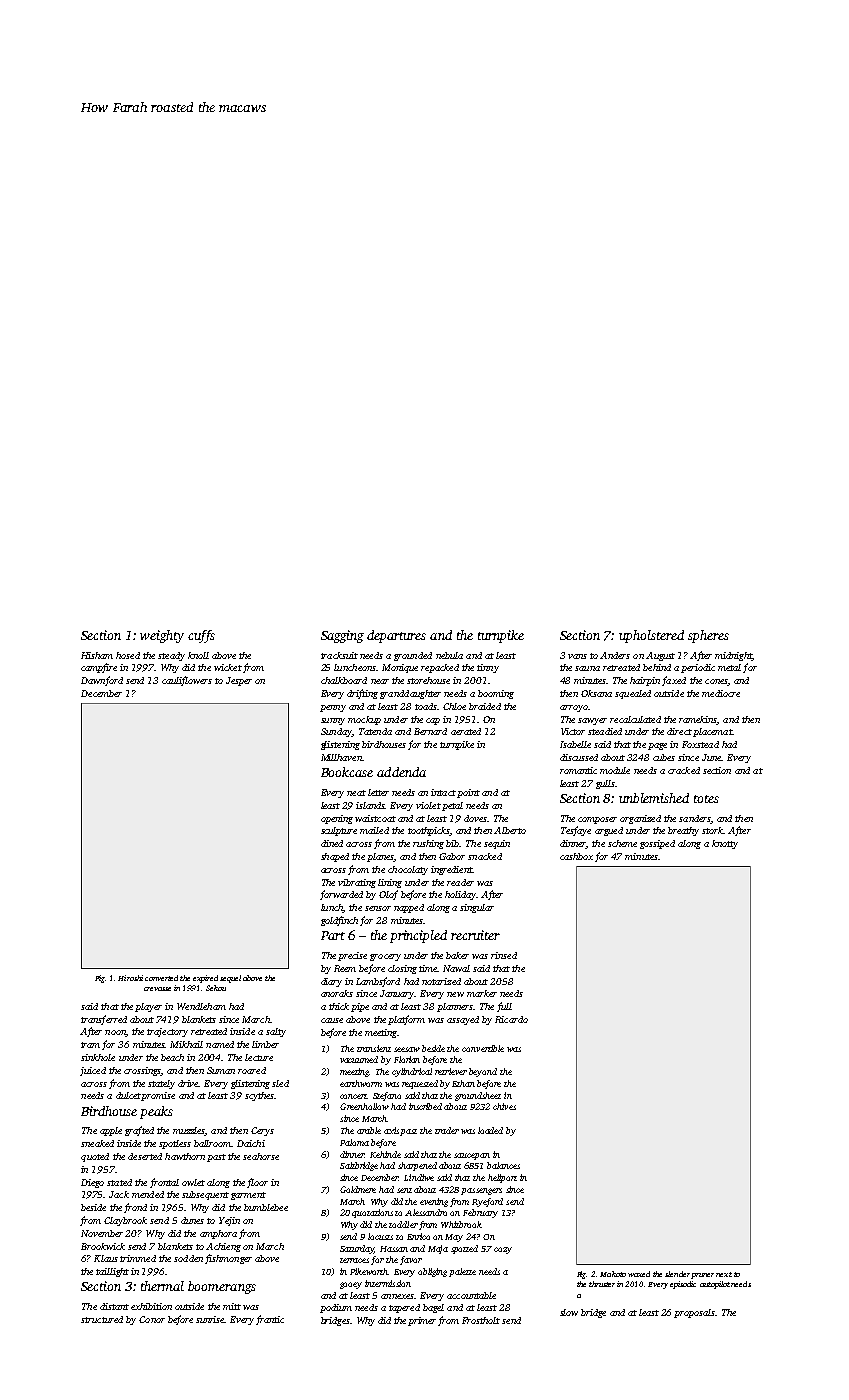 The height and width of the page is (1400, 849). Describe the element at coordinates (651, 636) in the page. I see `upholstered` at that location.
